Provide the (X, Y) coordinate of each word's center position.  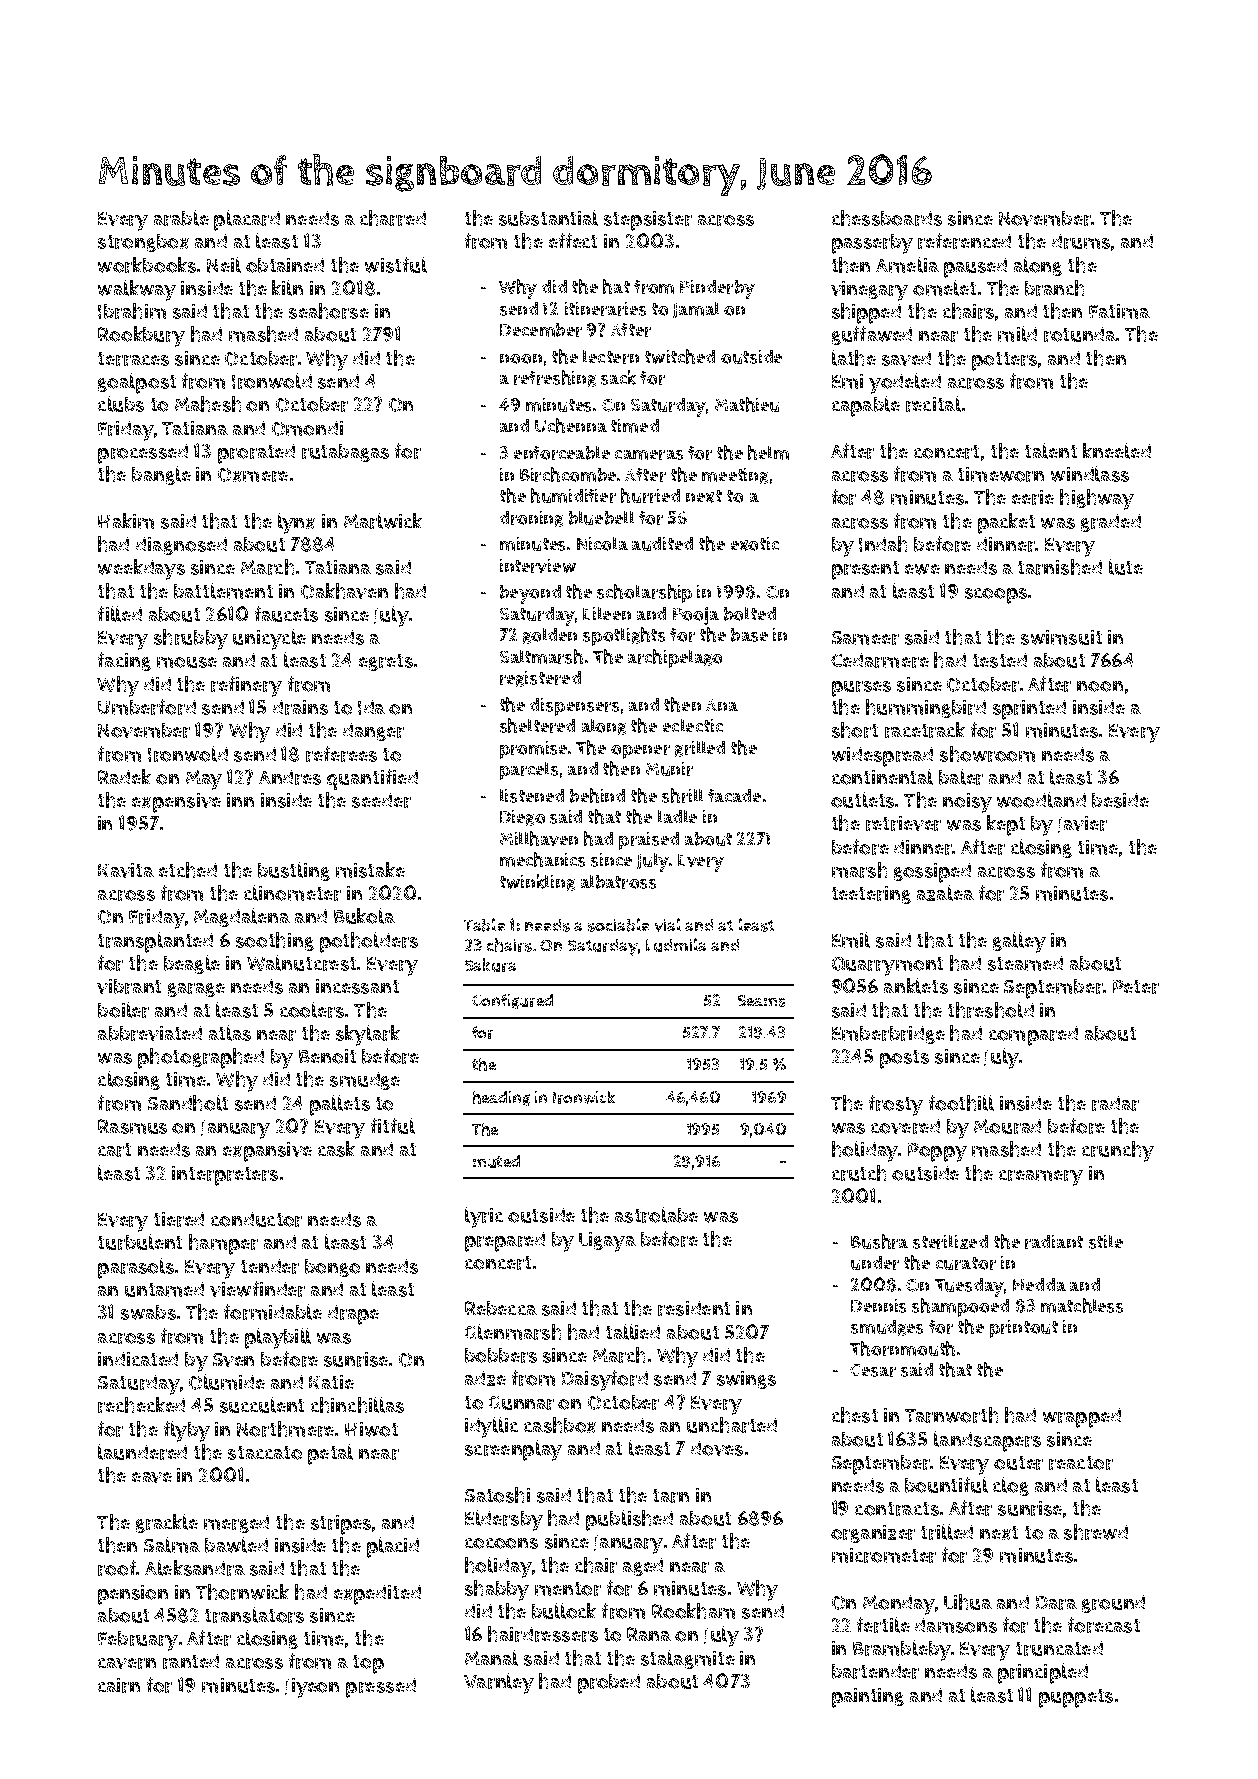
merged (236, 1524)
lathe (854, 358)
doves (717, 1448)
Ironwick (584, 1097)
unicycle (269, 639)
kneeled (1117, 451)
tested (1000, 660)
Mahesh (208, 404)
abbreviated (150, 1033)
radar (1115, 1103)
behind (597, 795)
